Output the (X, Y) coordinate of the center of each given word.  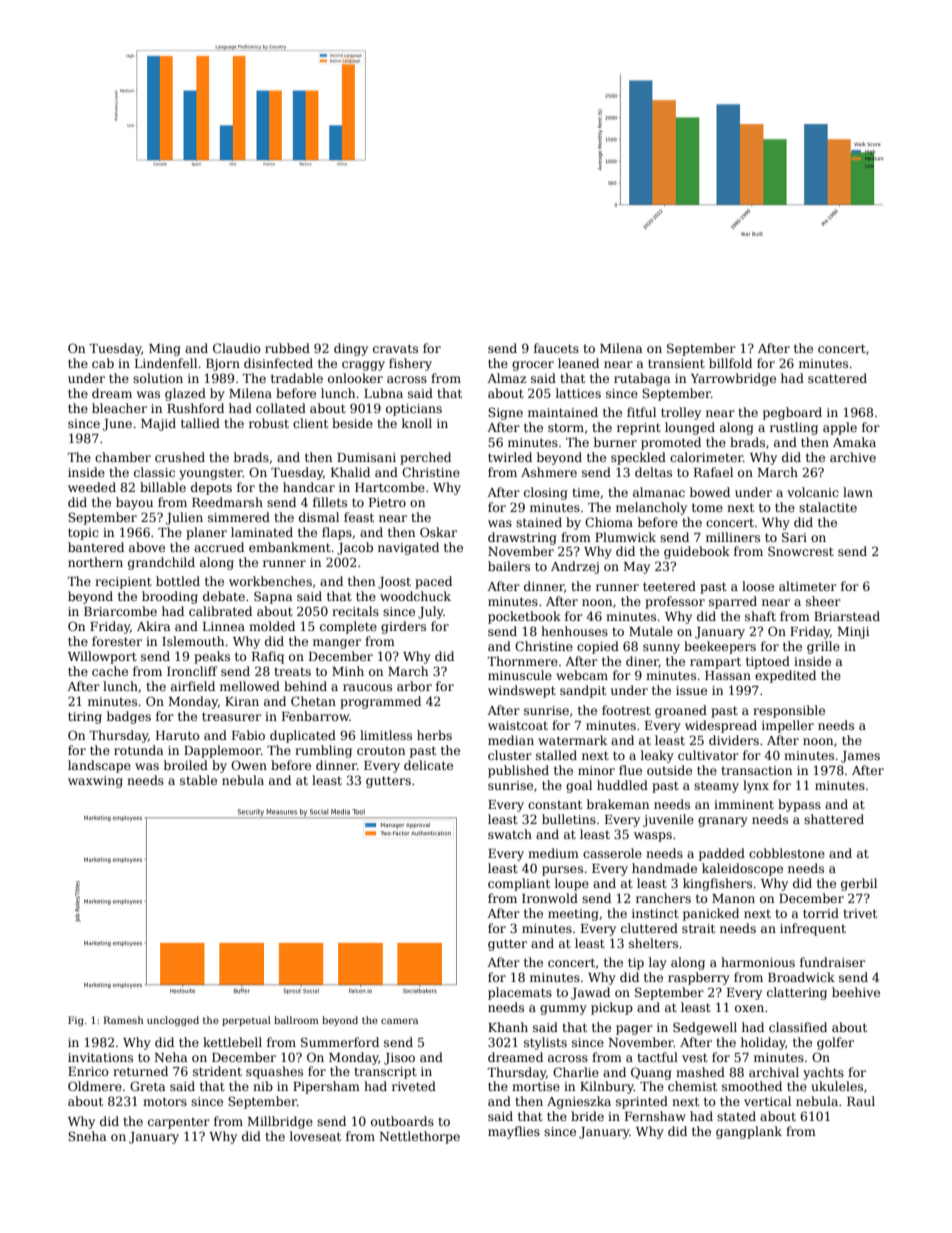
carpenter (179, 1123)
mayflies (514, 1132)
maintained (563, 412)
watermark (572, 740)
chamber (123, 457)
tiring (85, 718)
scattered (837, 378)
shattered (834, 819)
